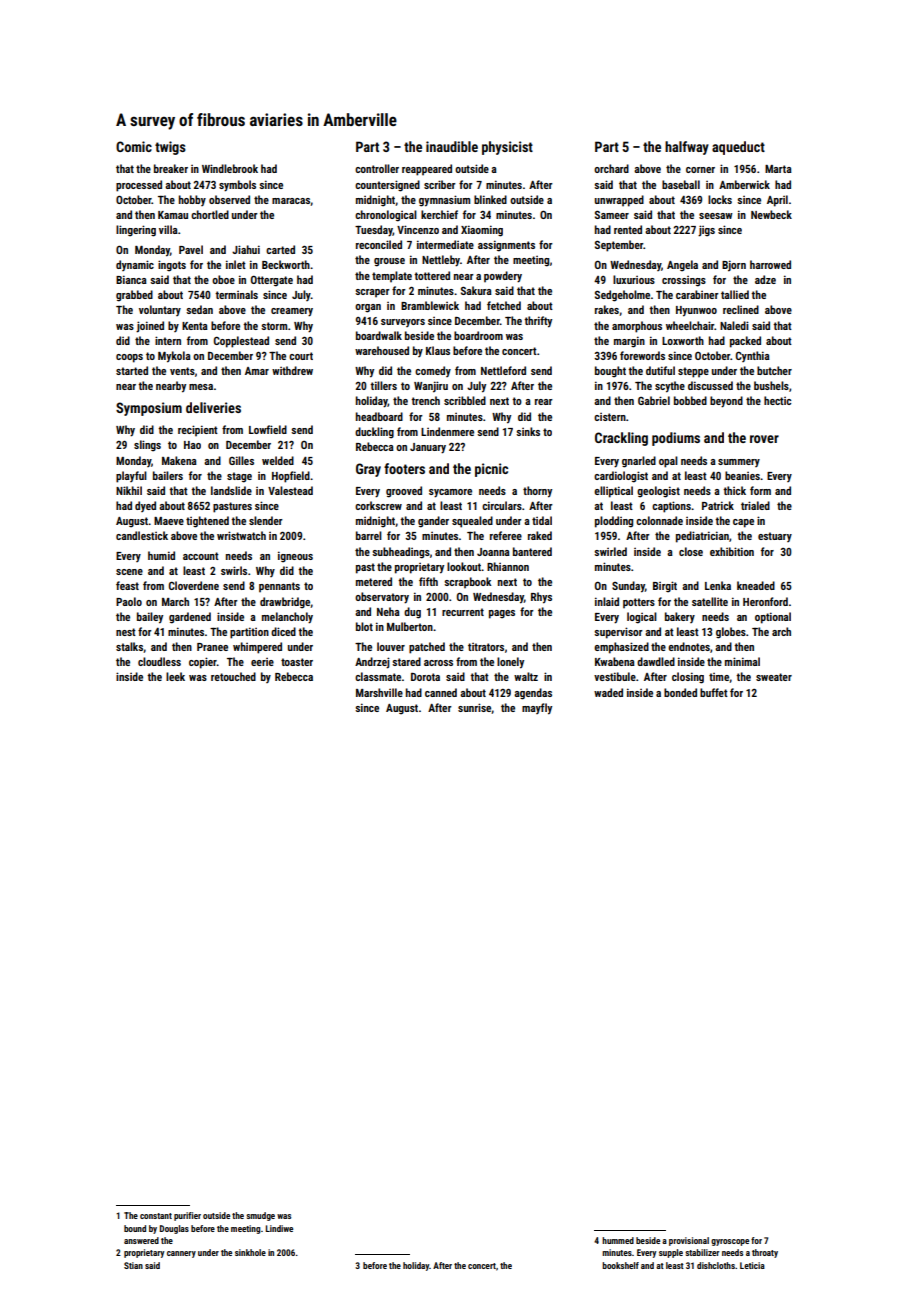  Describe the element at coordinates (475, 708) in the image. I see `sunrise` at that location.
